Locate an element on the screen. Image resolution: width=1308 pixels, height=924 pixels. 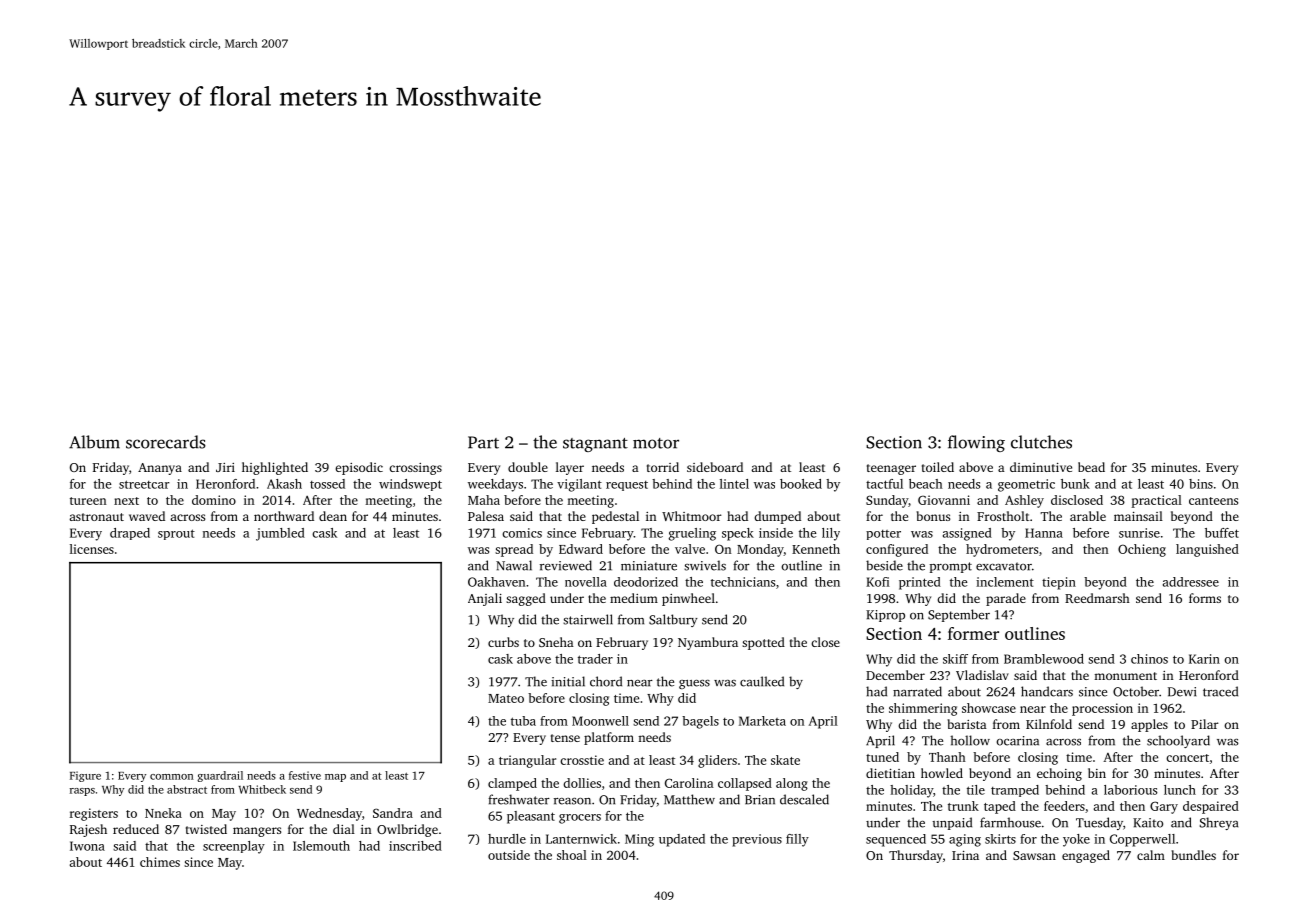
chimes is located at coordinates (160, 862).
